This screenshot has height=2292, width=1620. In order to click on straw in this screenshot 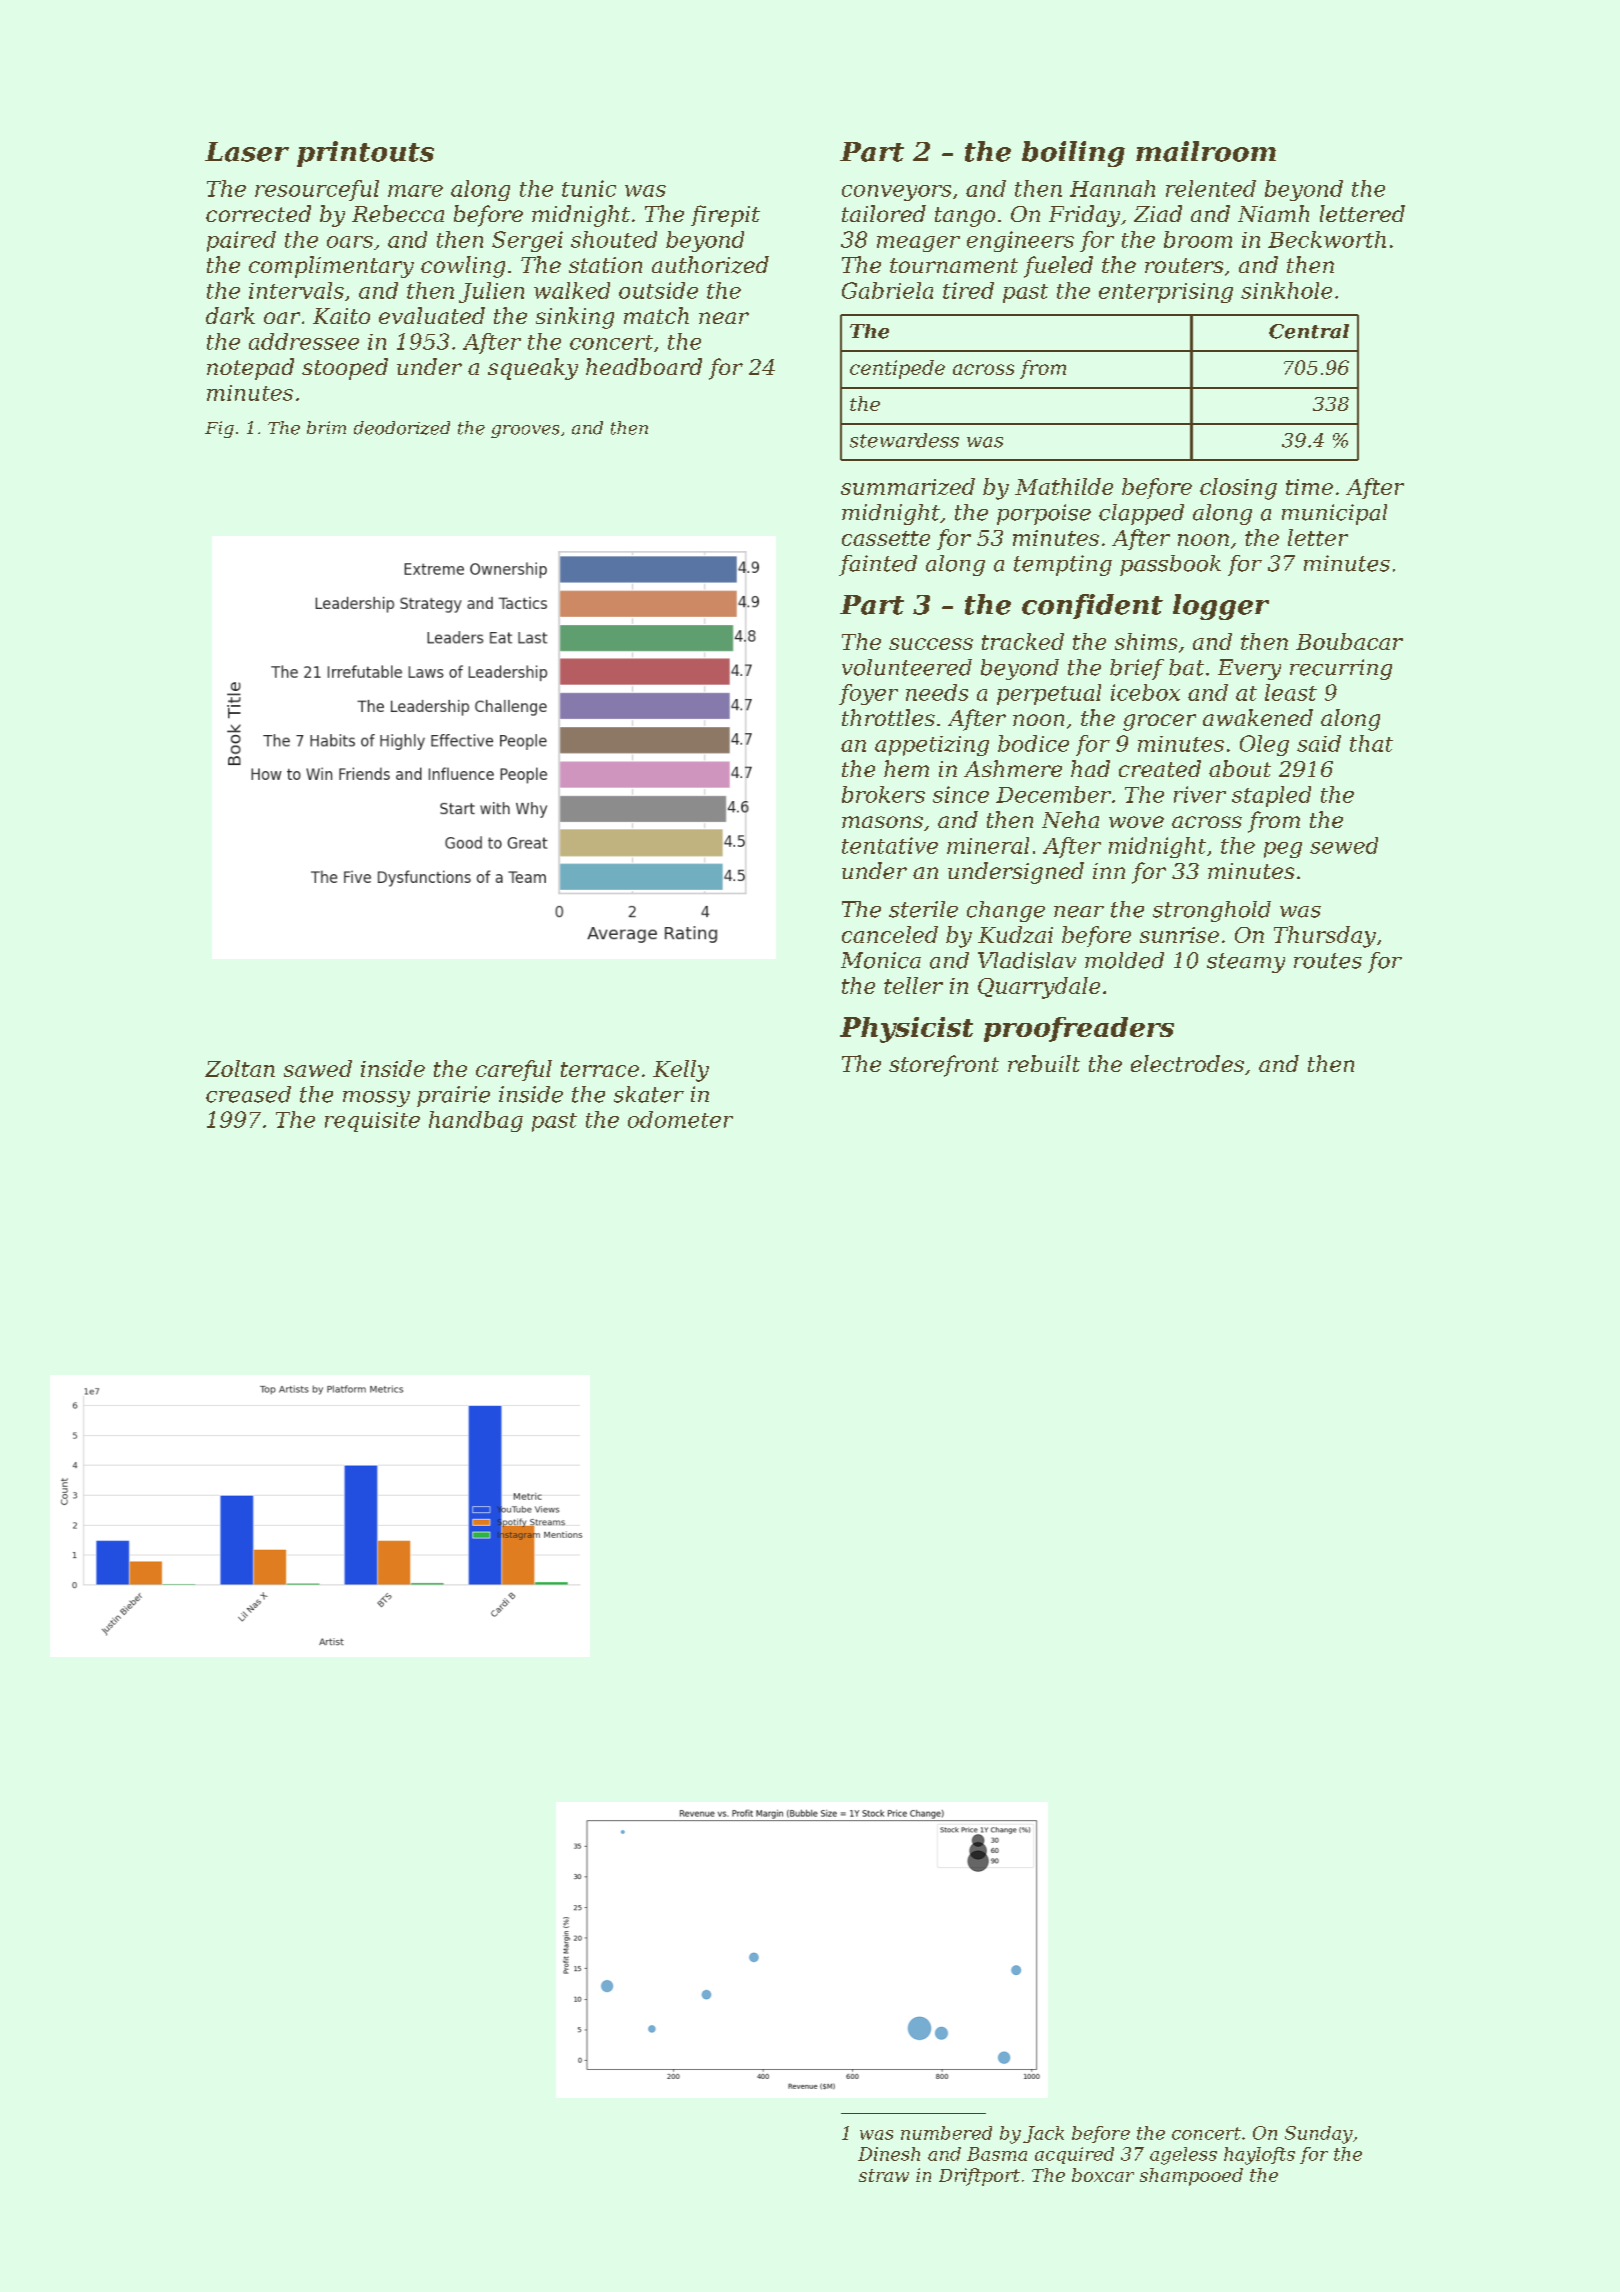, I will do `click(884, 2175)`.
